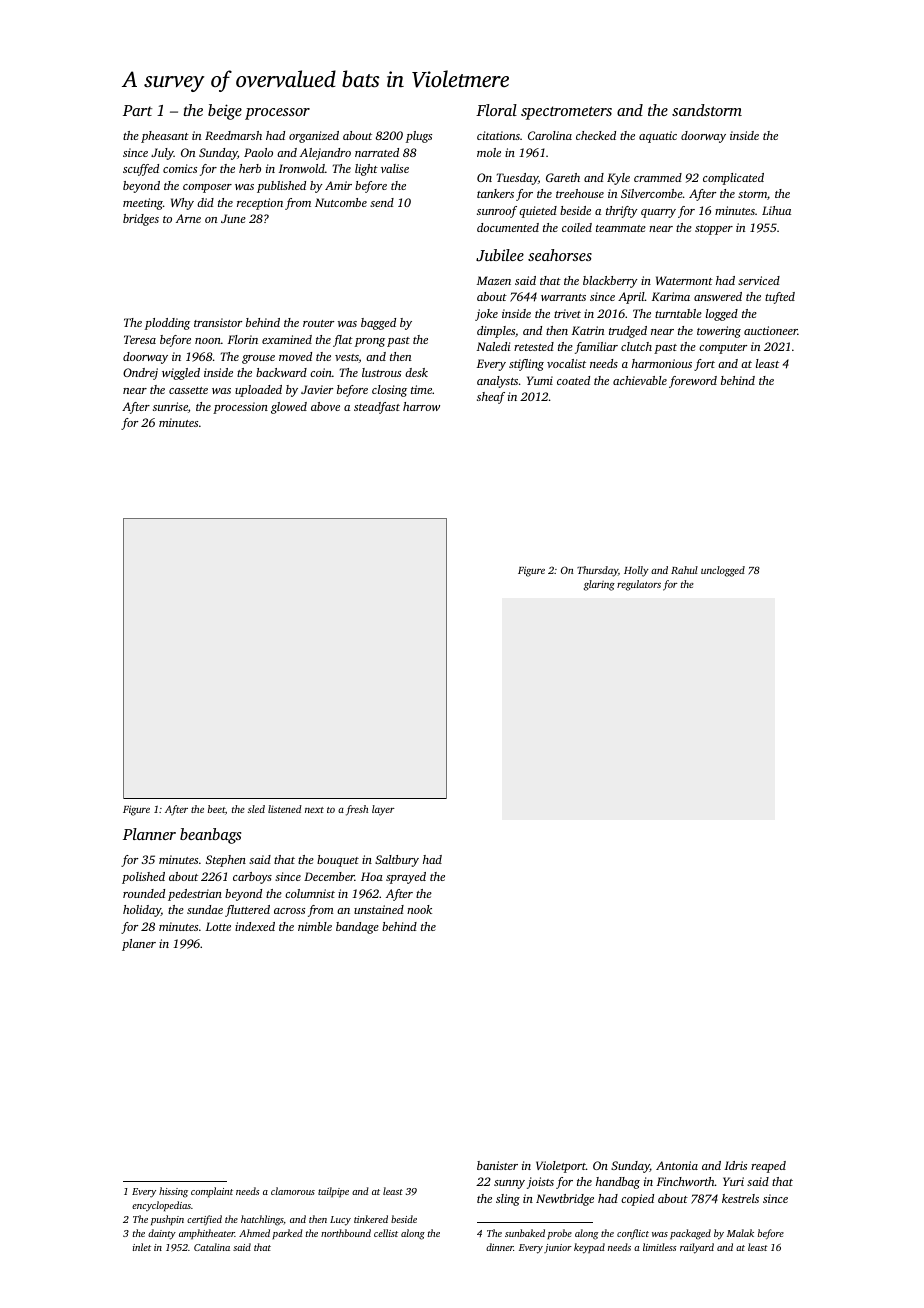 This screenshot has height=1308, width=924. What do you see at coordinates (419, 909) in the screenshot?
I see `nook` at bounding box center [419, 909].
